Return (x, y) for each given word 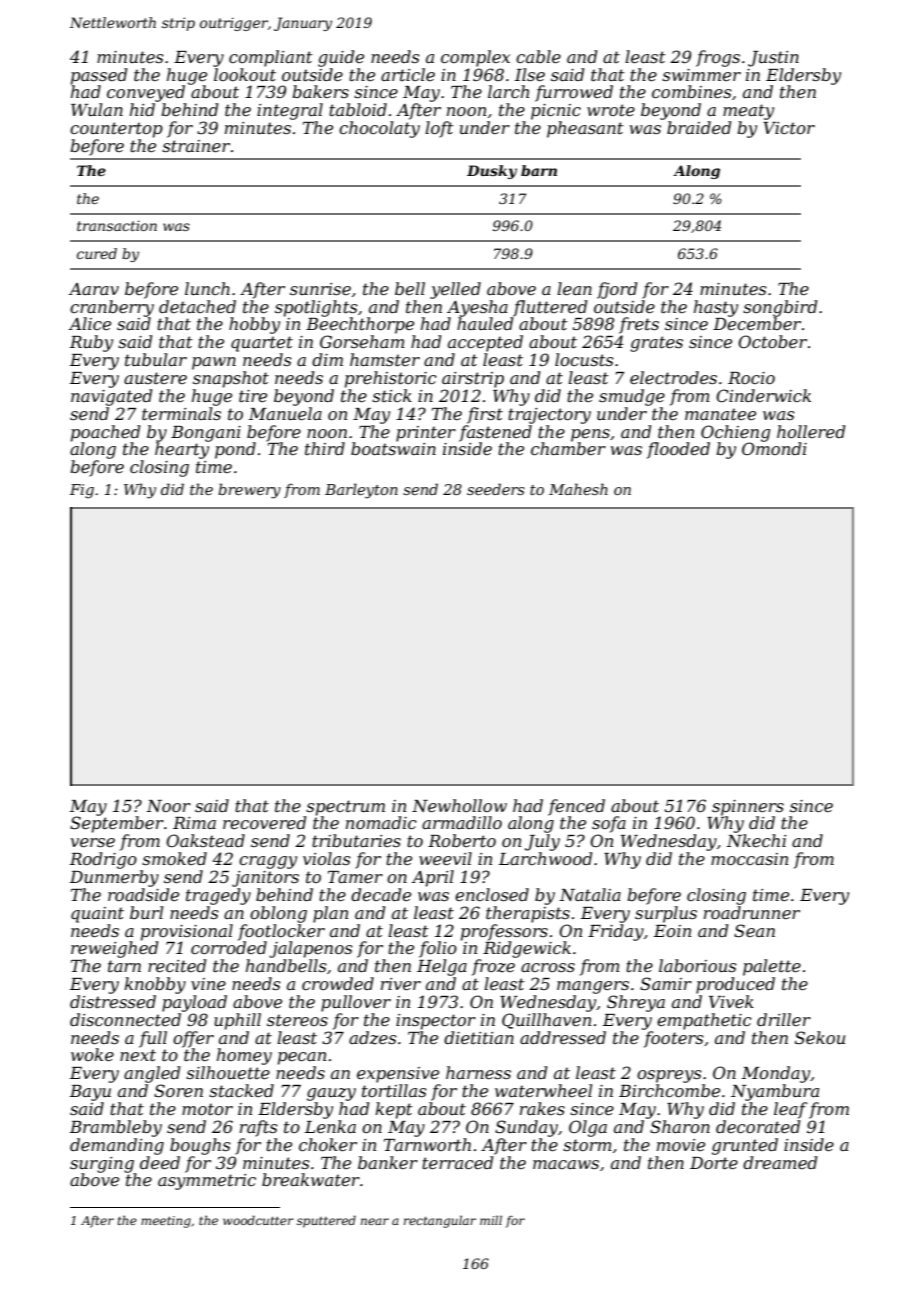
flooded (678, 450)
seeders (496, 489)
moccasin (749, 859)
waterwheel (543, 1090)
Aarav (94, 289)
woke (92, 1054)
